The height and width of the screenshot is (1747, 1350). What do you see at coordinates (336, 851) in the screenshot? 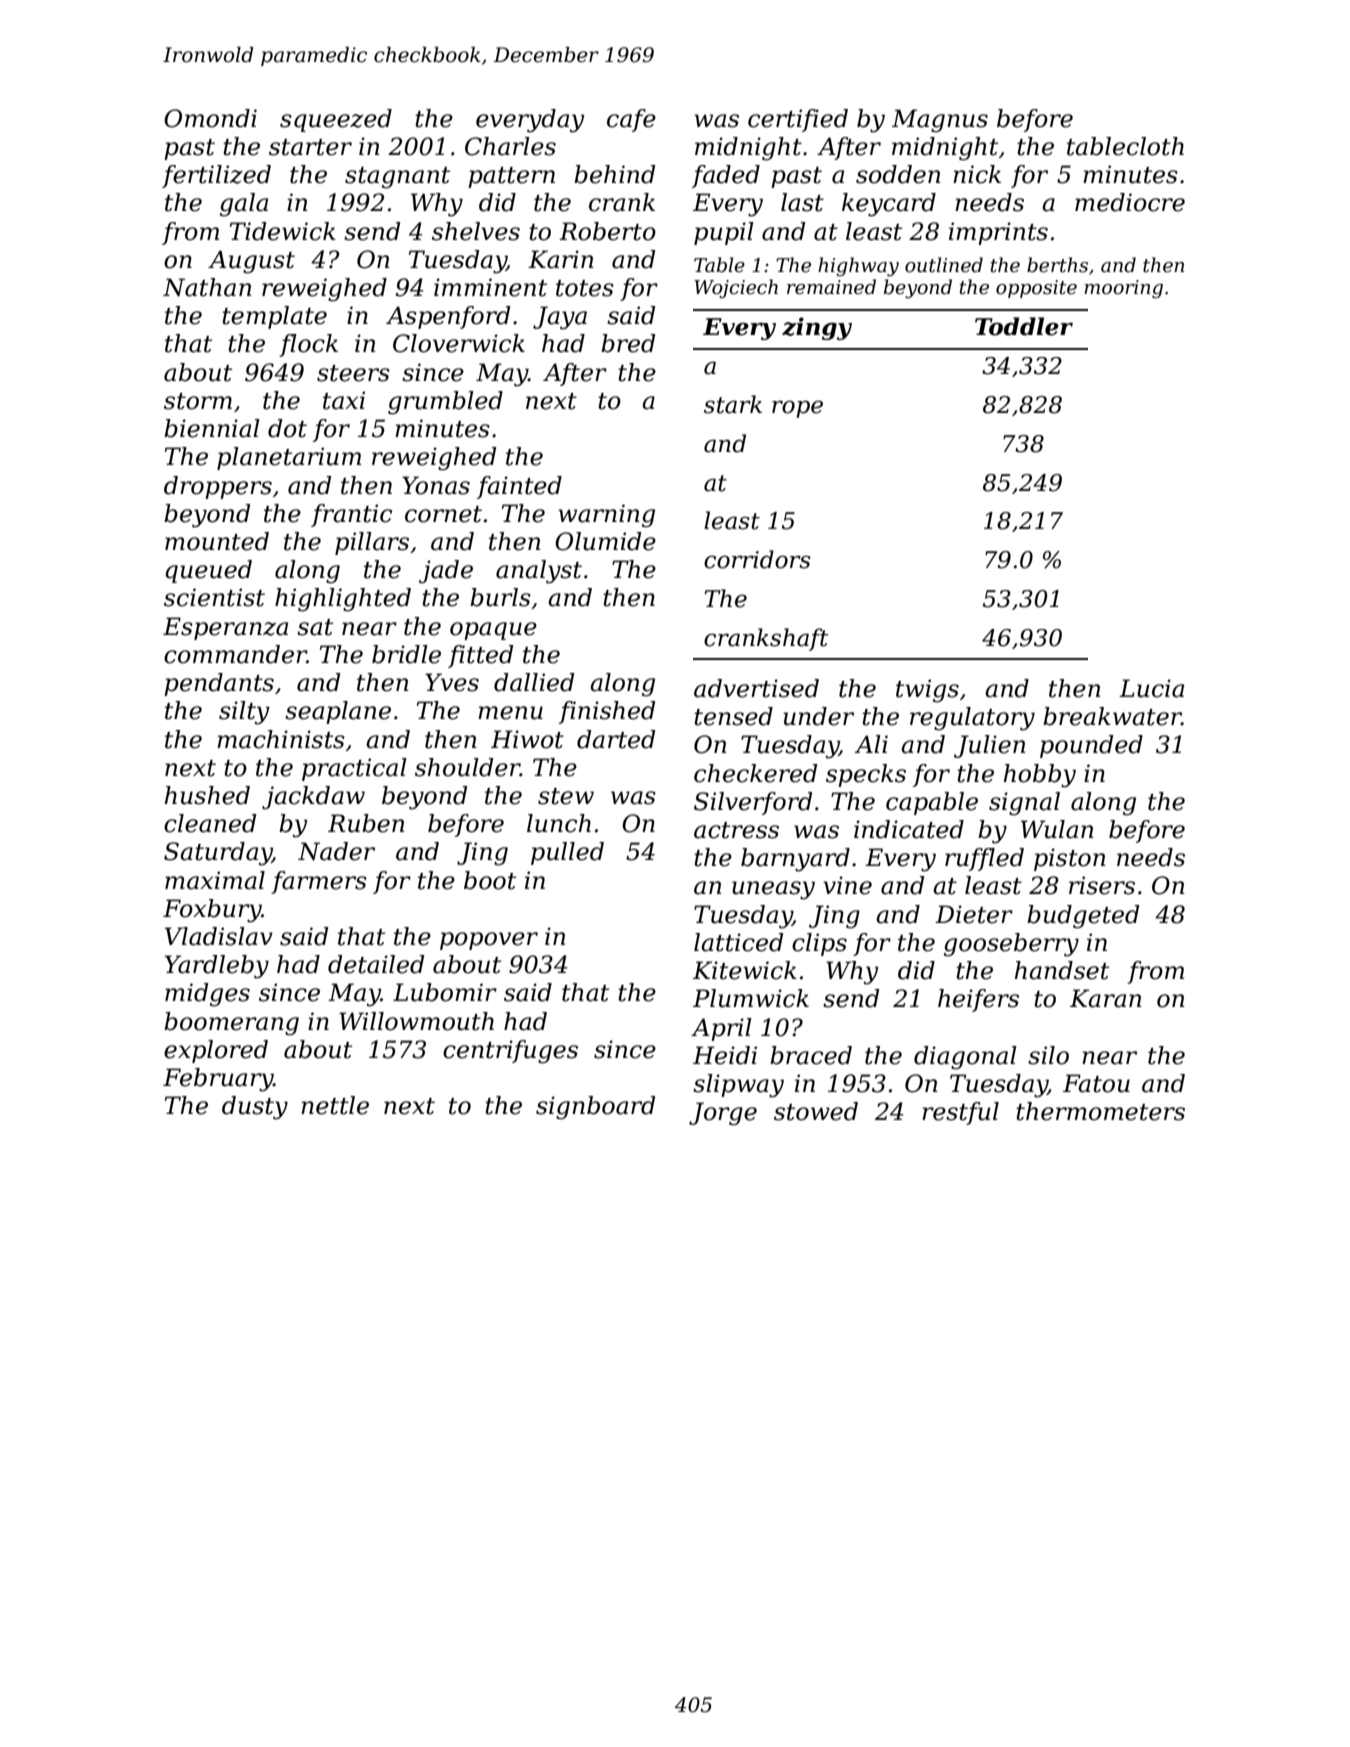
I see `Nader` at bounding box center [336, 851].
